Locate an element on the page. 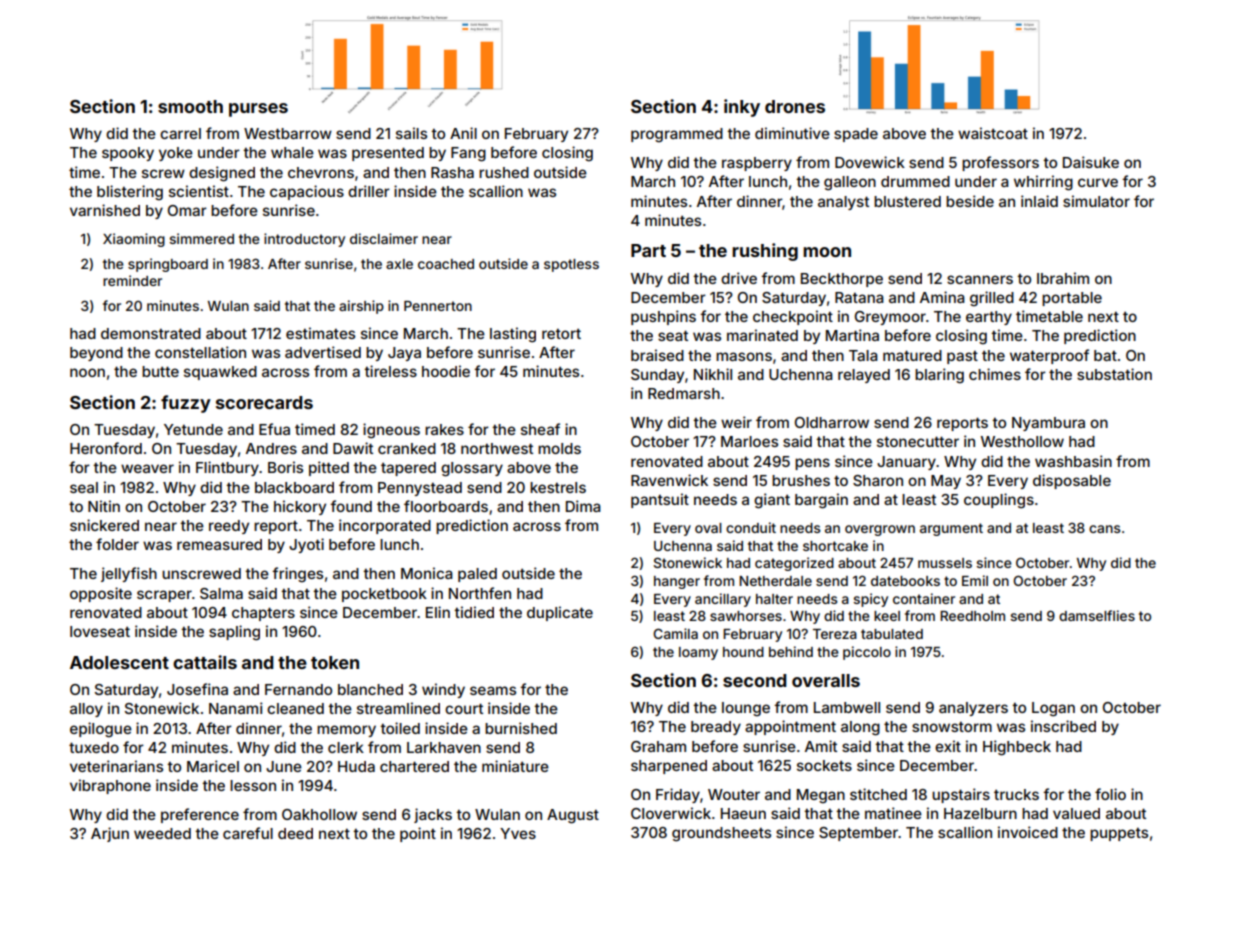 The height and width of the document is (952, 1233). deed is located at coordinates (295, 833).
